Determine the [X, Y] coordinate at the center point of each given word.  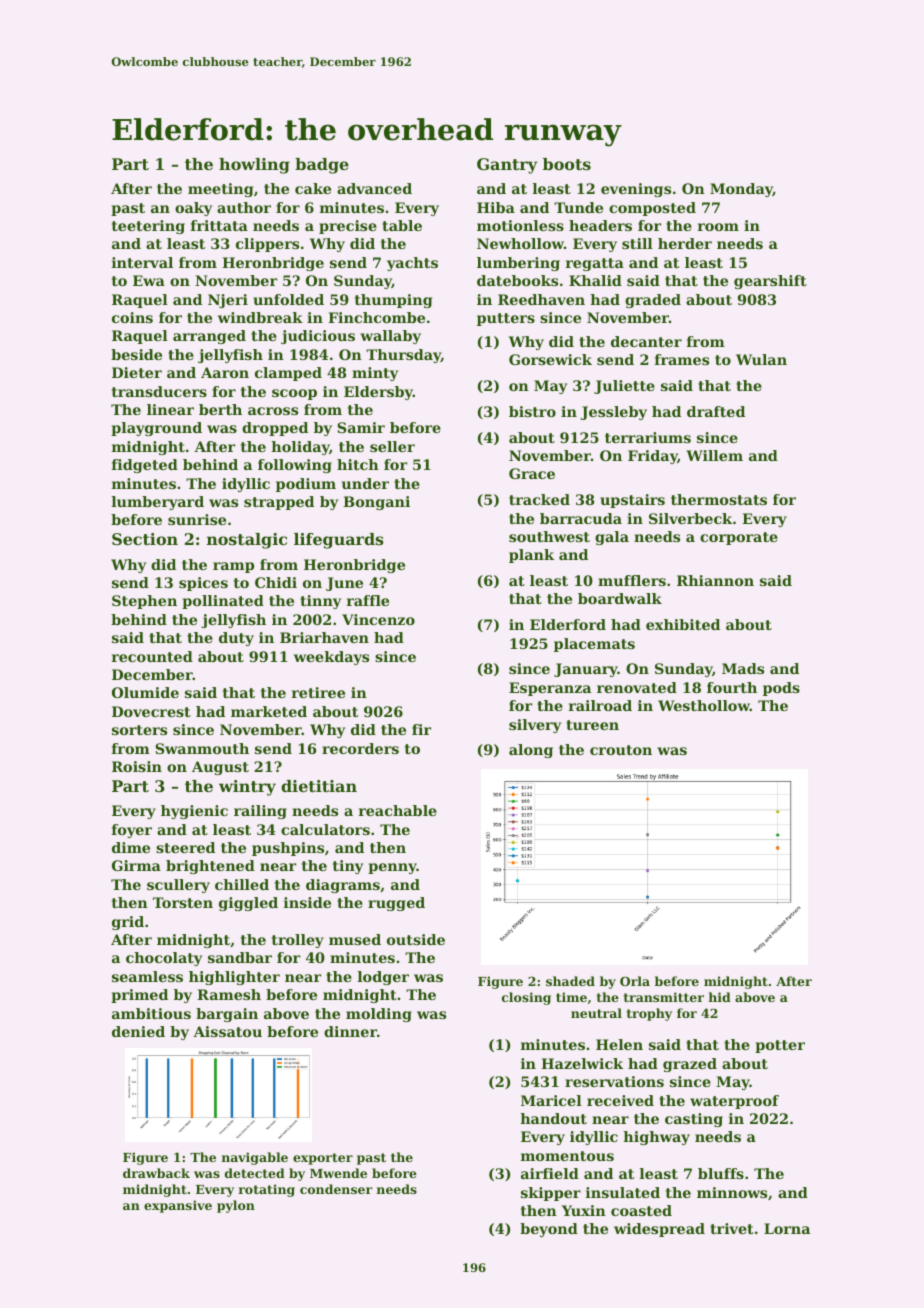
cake [313, 188]
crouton [621, 750]
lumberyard [158, 503]
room [718, 227]
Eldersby [378, 393]
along [531, 751]
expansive [178, 1206]
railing [260, 812]
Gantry [507, 166]
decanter [646, 341]
